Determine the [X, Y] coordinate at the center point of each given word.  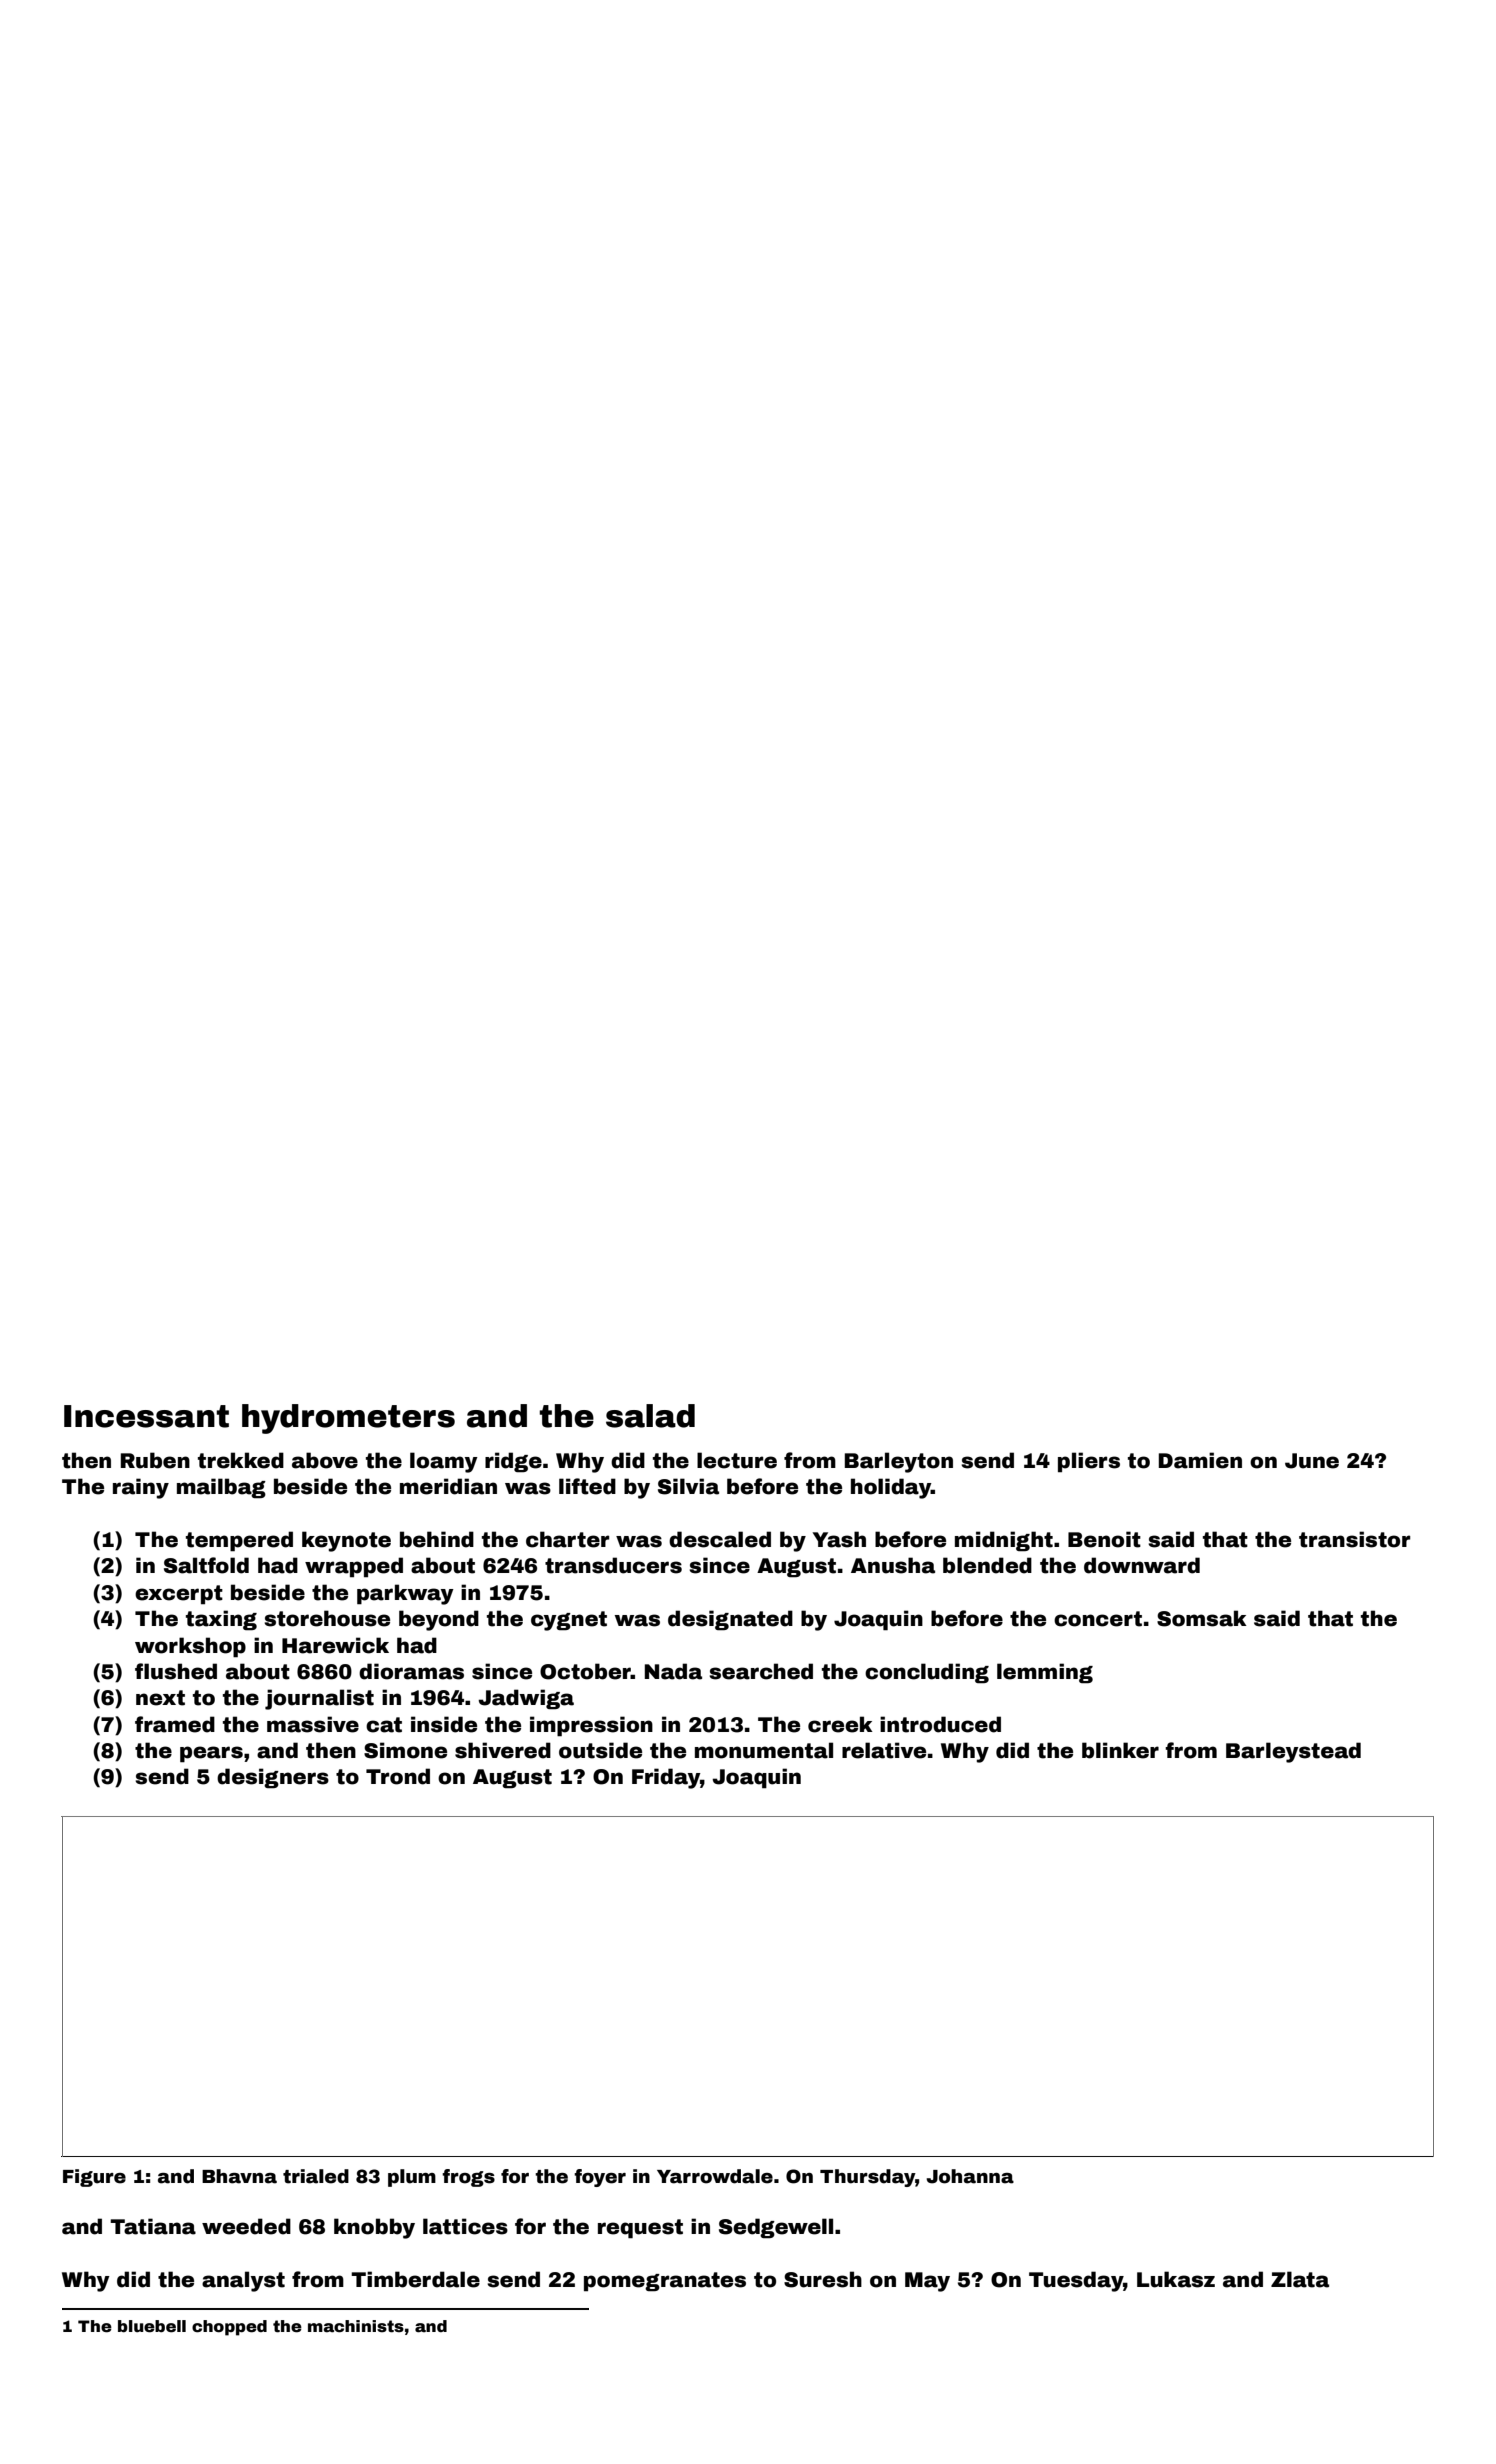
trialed [316, 2176]
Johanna [970, 2176]
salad [650, 1416]
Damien [1200, 1460]
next [160, 1698]
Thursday [867, 2178]
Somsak [1202, 1618]
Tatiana [153, 2226]
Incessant [146, 1416]
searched [761, 1671]
